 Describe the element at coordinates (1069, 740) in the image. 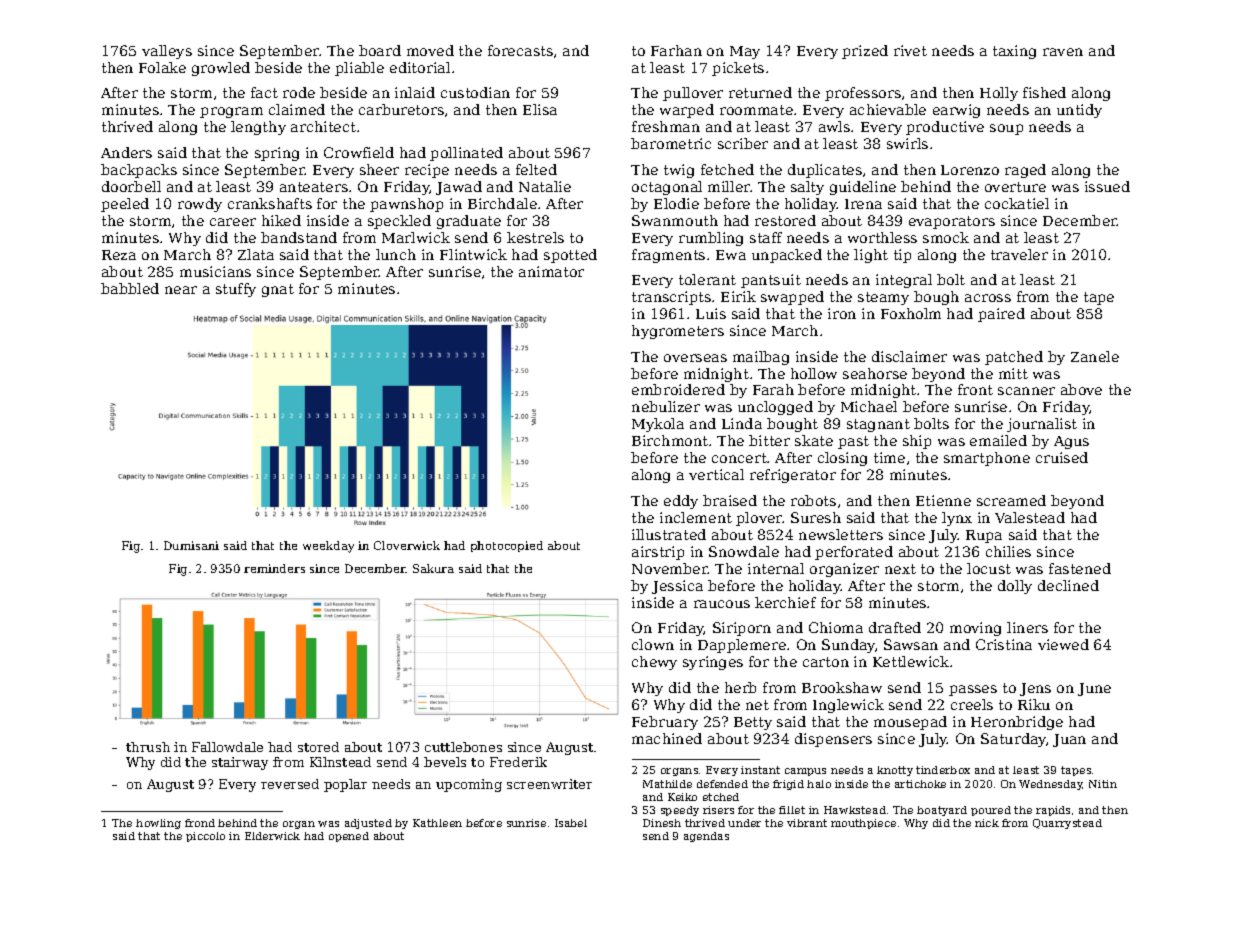

I see `Juan` at that location.
